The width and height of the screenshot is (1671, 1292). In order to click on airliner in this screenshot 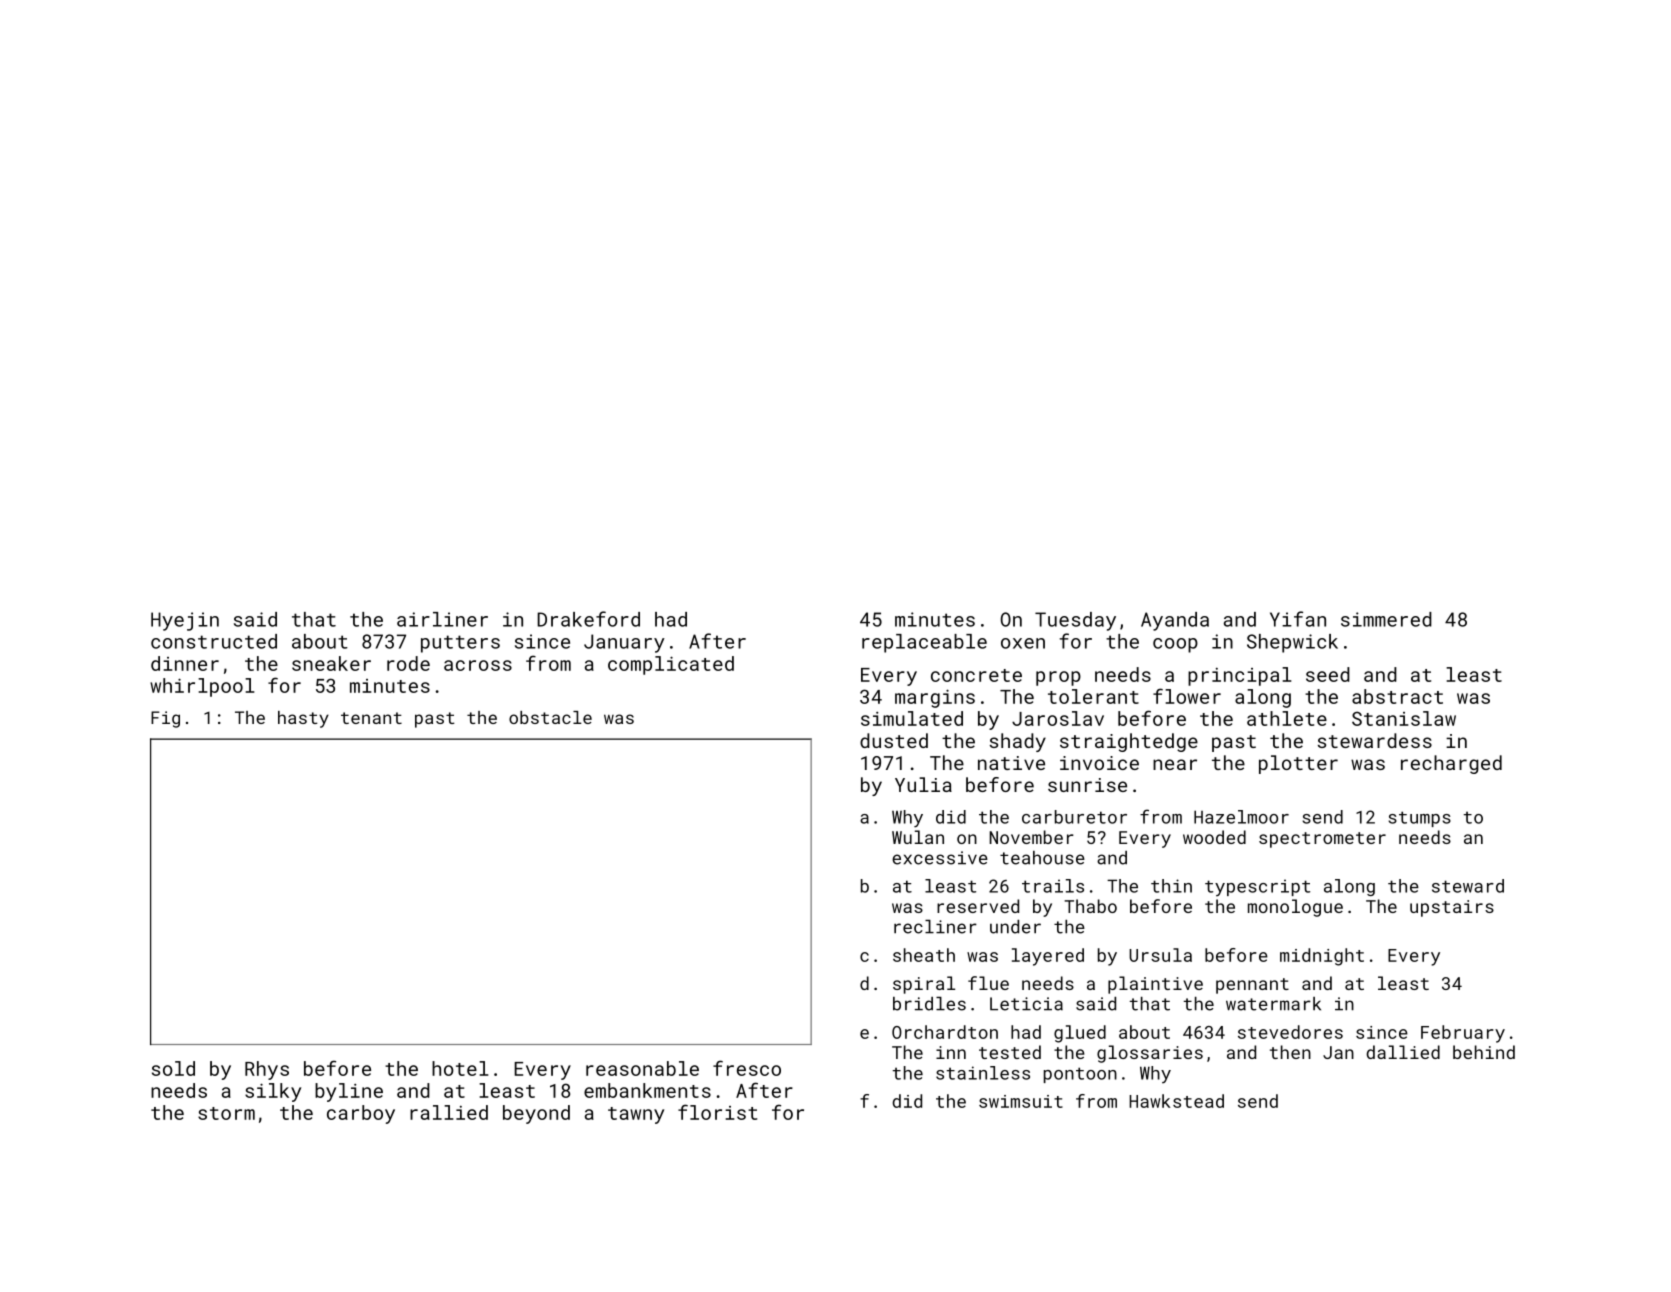, I will do `click(442, 619)`.
